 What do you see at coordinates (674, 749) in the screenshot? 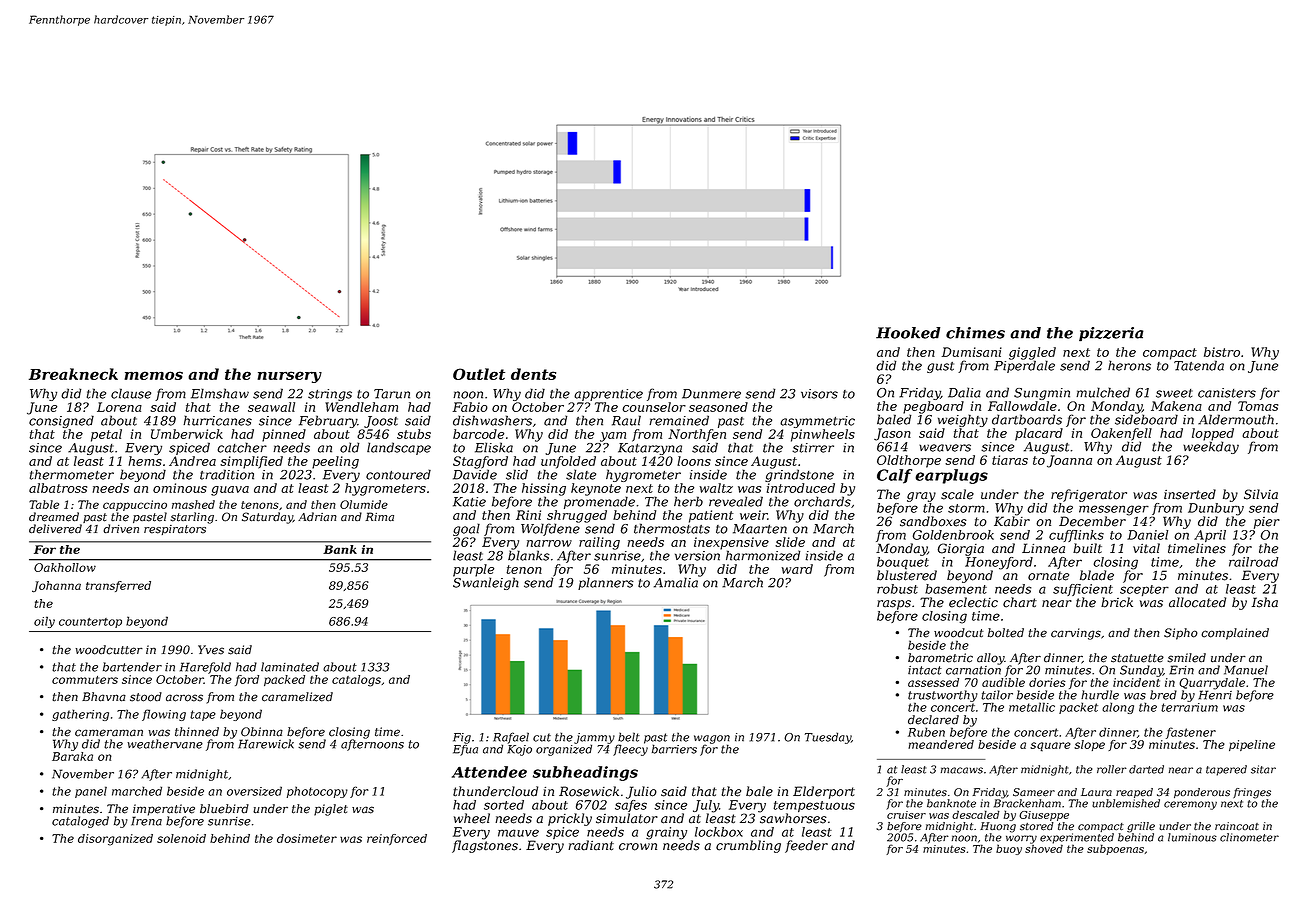
I see `barriers` at bounding box center [674, 749].
